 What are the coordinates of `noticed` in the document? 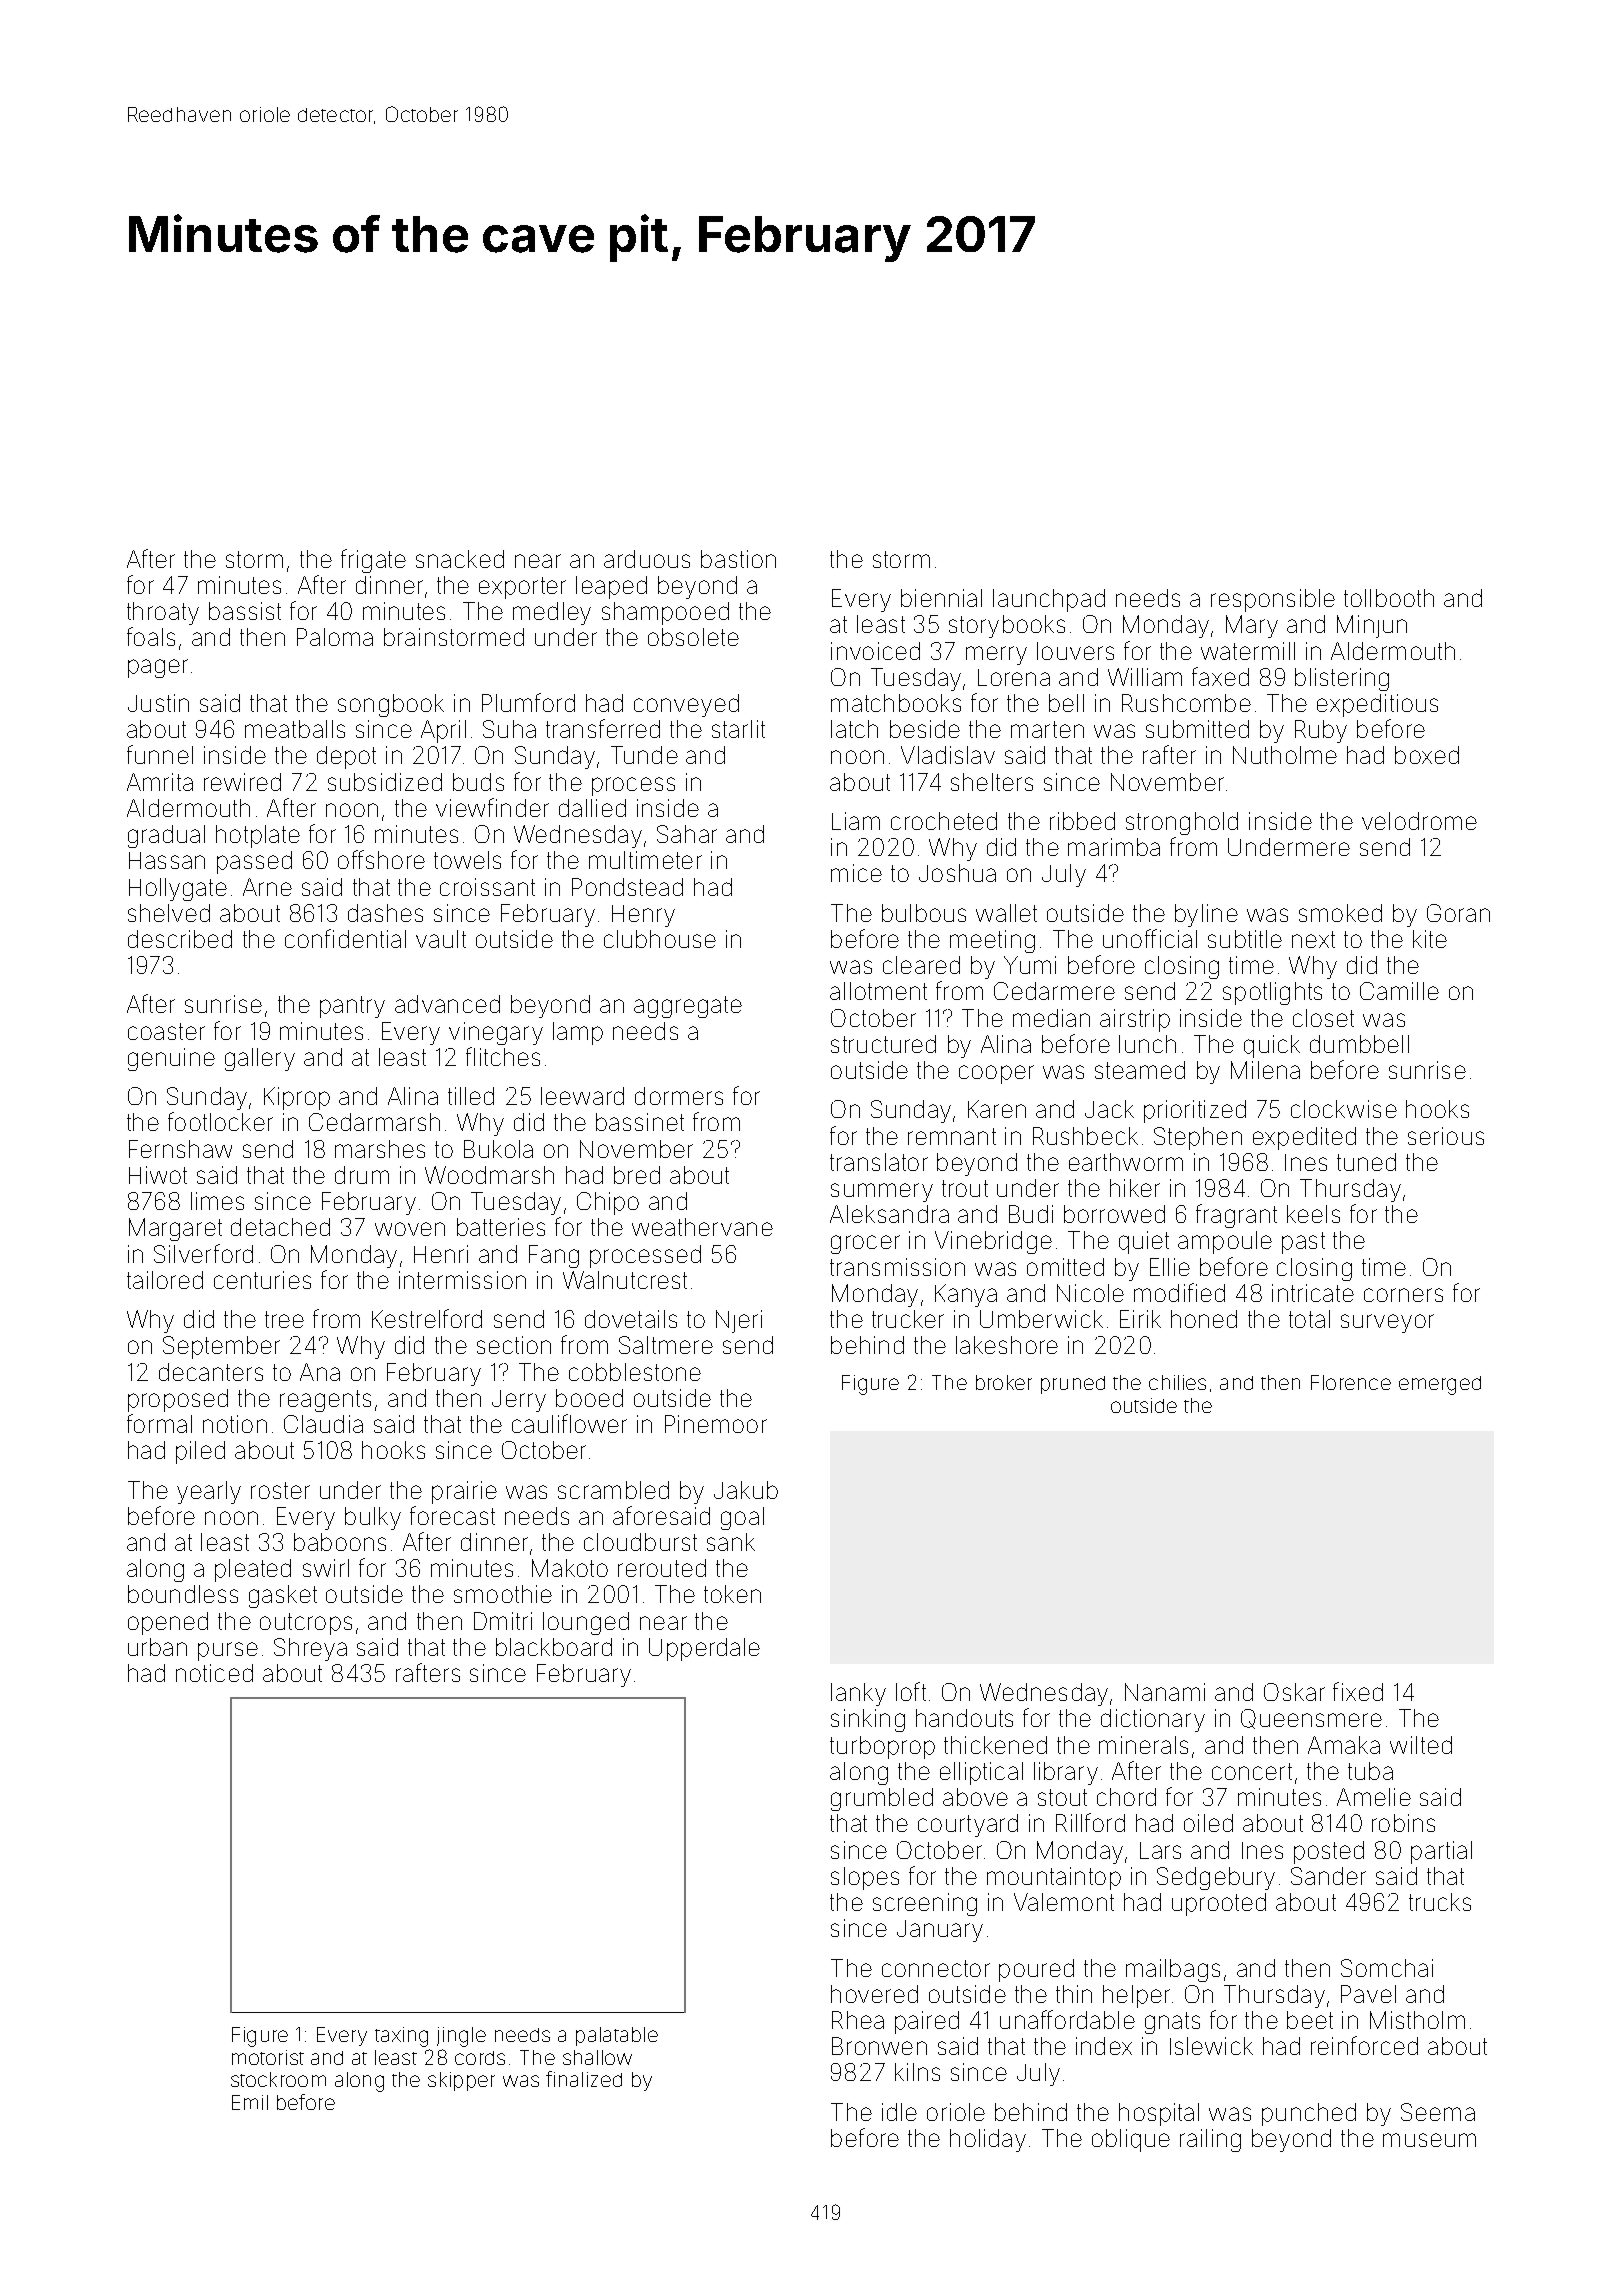 It's located at (214, 1673).
